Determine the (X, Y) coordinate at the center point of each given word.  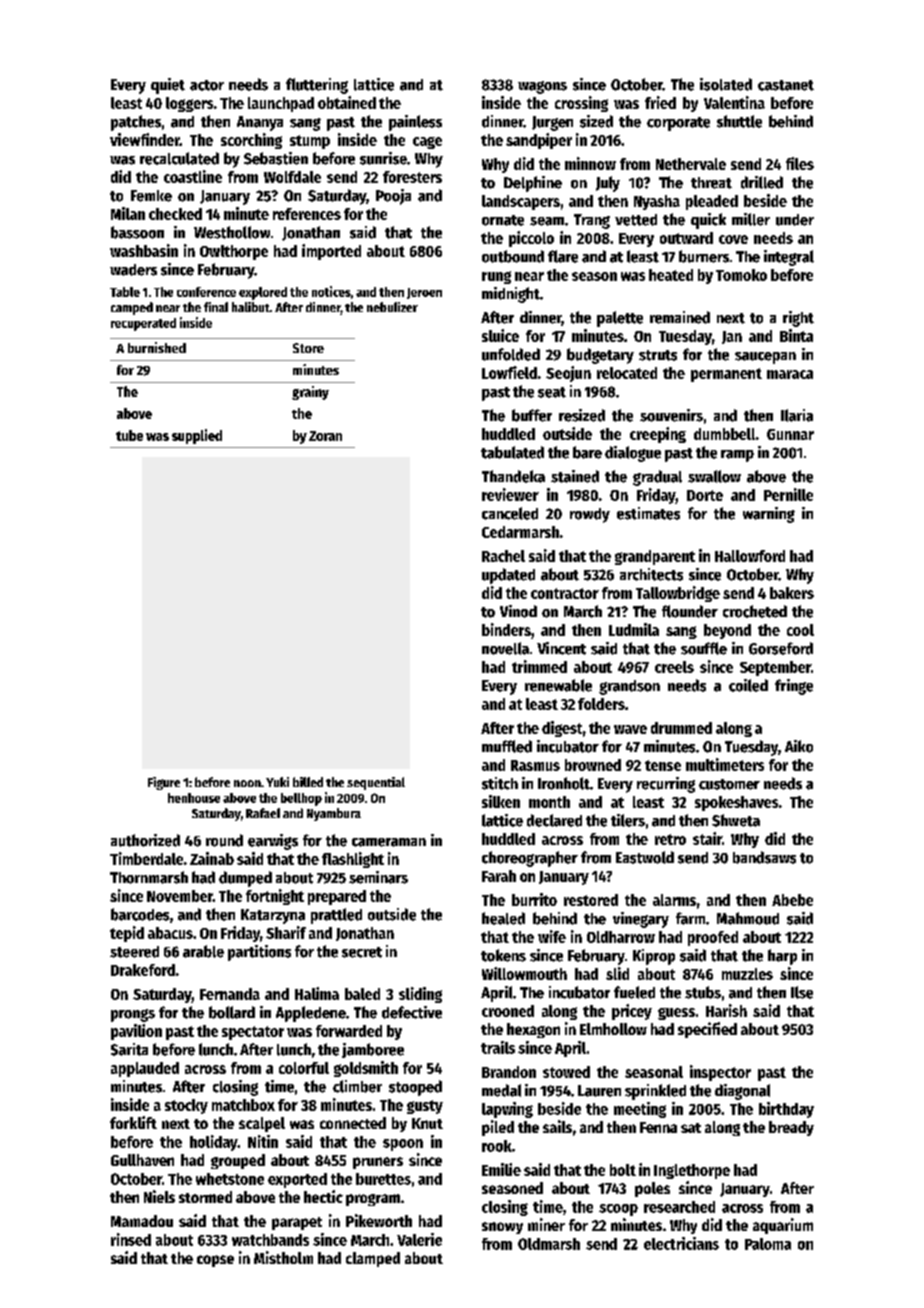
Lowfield (509, 372)
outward (686, 238)
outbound (513, 256)
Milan (128, 213)
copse (215, 1261)
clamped (373, 1259)
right (798, 319)
